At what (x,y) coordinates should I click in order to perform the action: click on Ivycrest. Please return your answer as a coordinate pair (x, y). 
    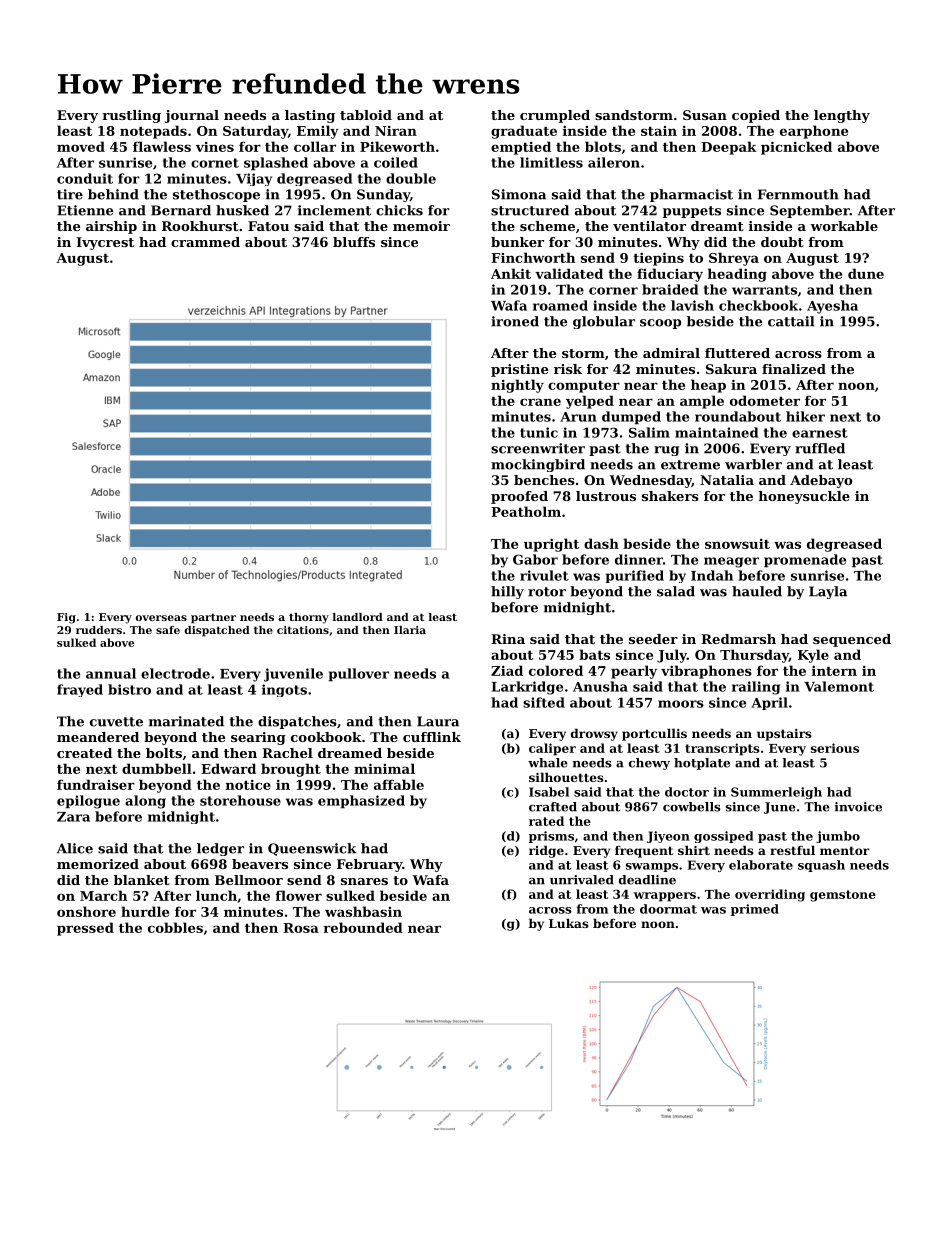
    Looking at the image, I should click on (105, 243).
